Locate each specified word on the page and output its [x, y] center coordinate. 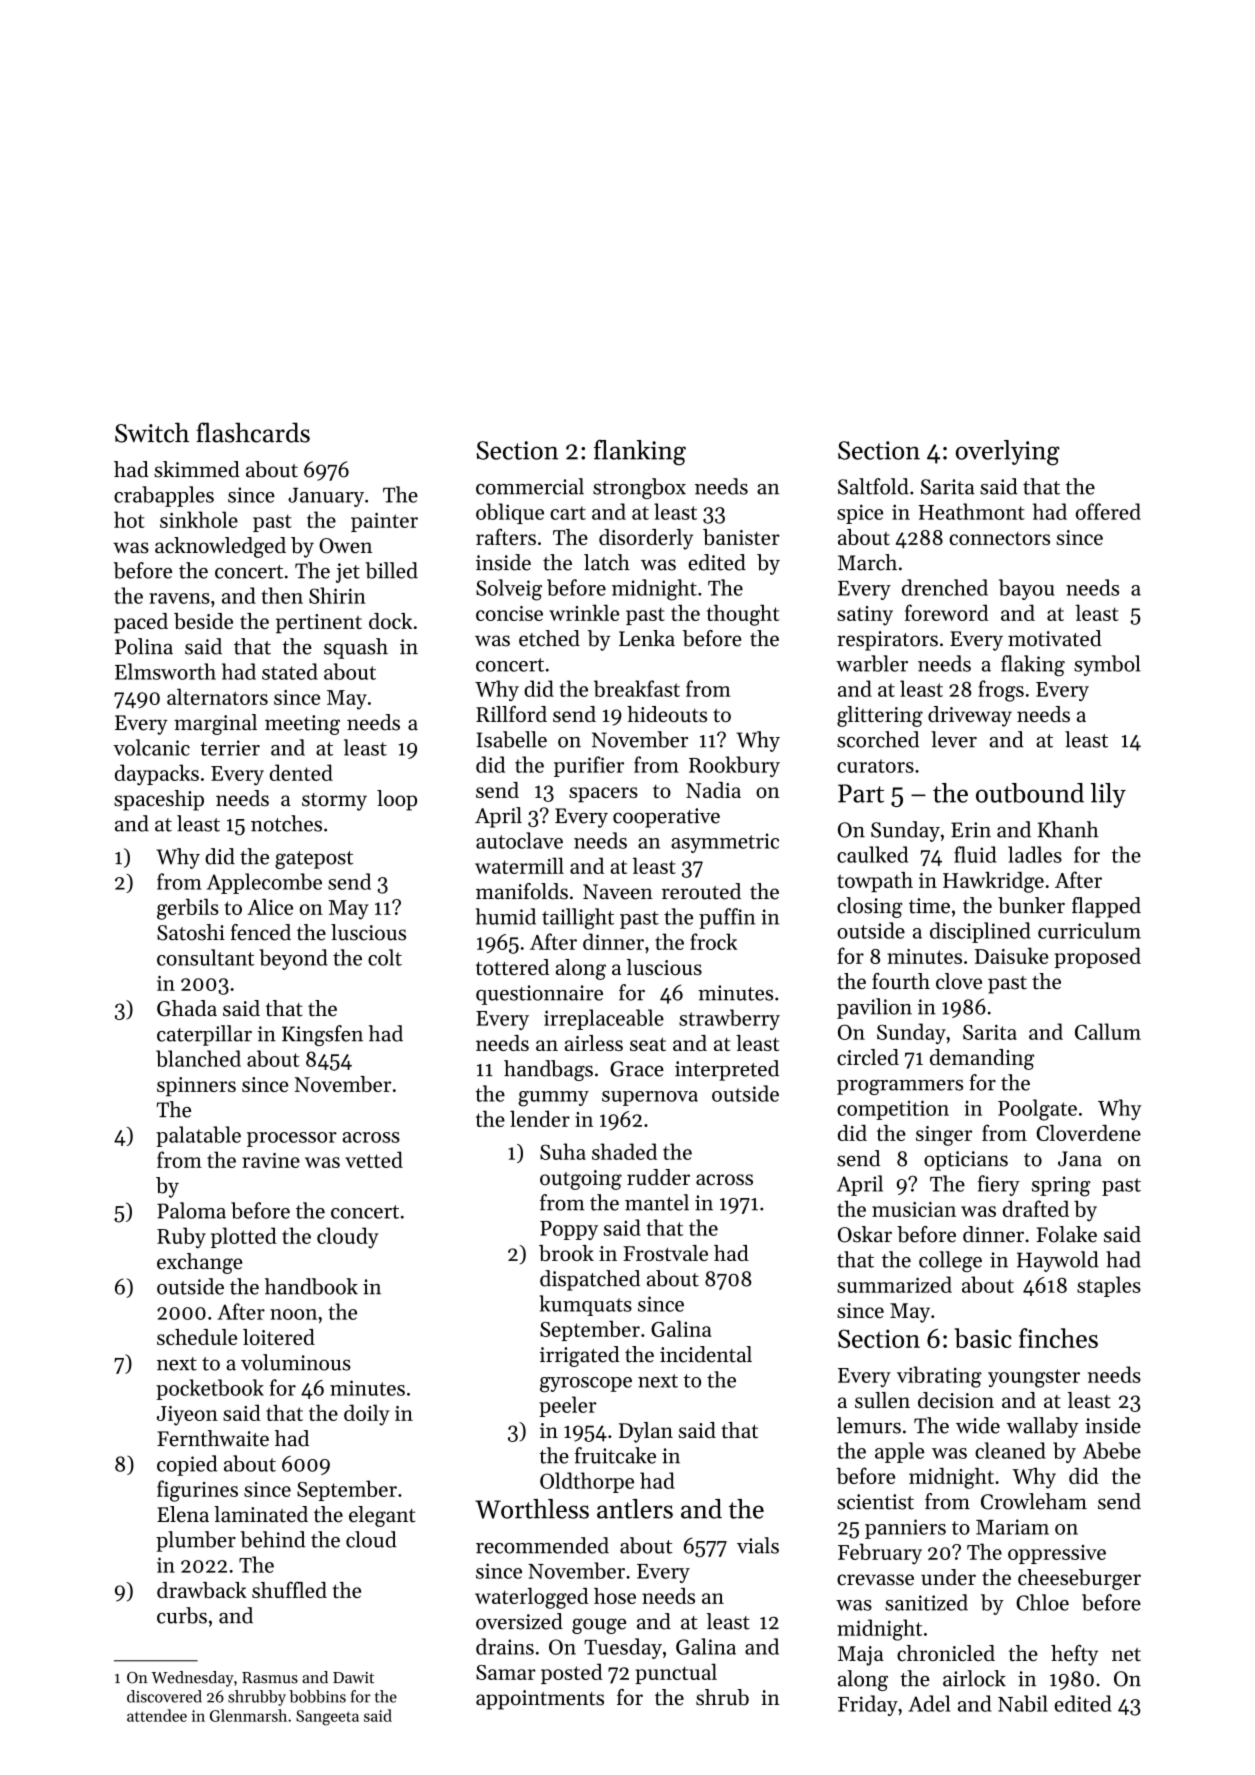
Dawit [353, 1678]
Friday [868, 1705]
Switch [152, 432]
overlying [1008, 453]
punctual [676, 1673]
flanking [640, 453]
